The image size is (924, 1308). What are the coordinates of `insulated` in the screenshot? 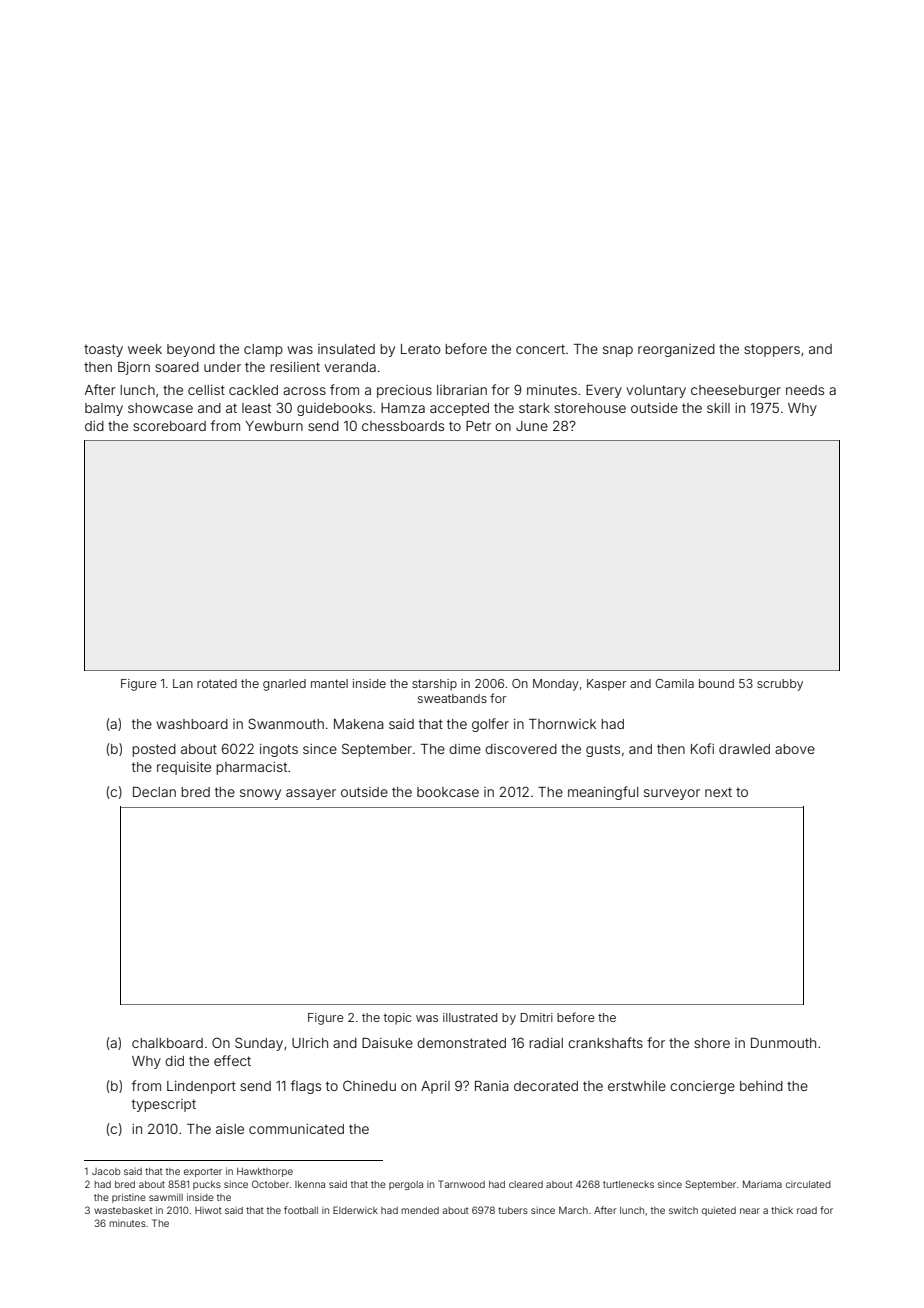 It's located at (346, 349).
